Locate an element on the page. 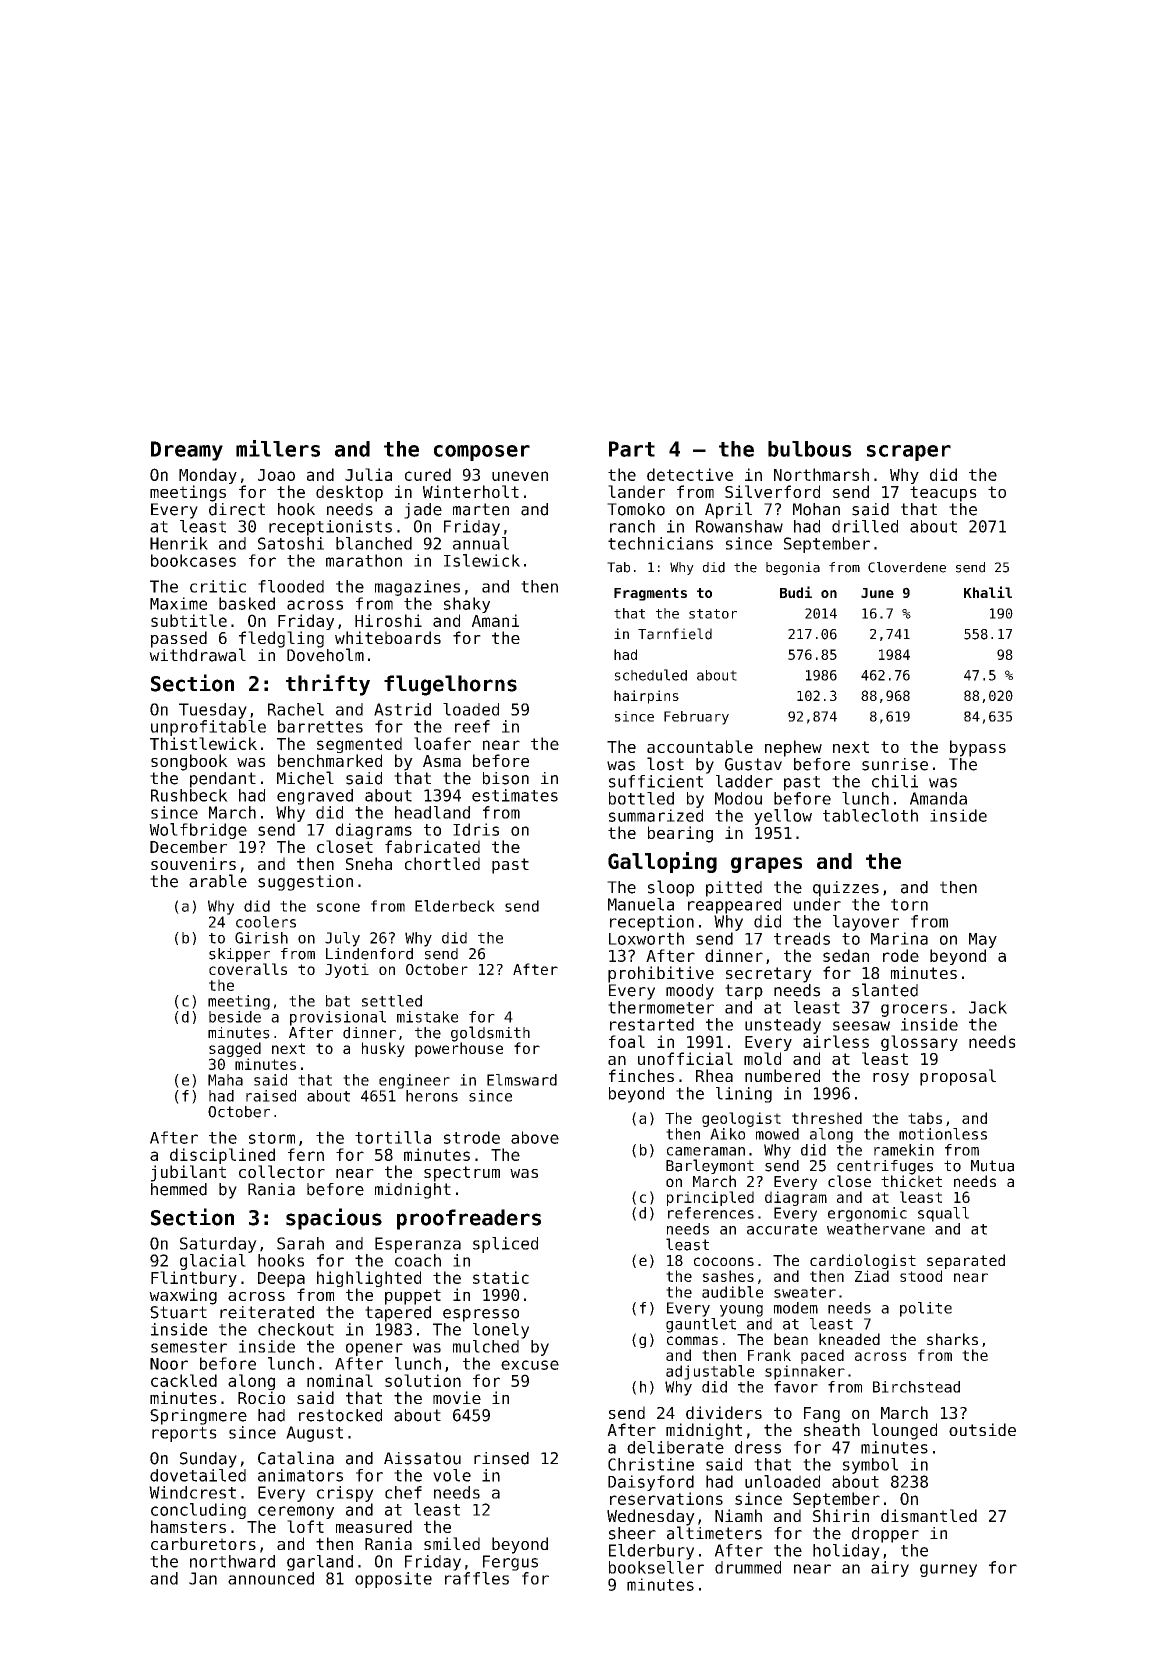 Image resolution: width=1169 pixels, height=1654 pixels. raffles is located at coordinates (477, 1578).
